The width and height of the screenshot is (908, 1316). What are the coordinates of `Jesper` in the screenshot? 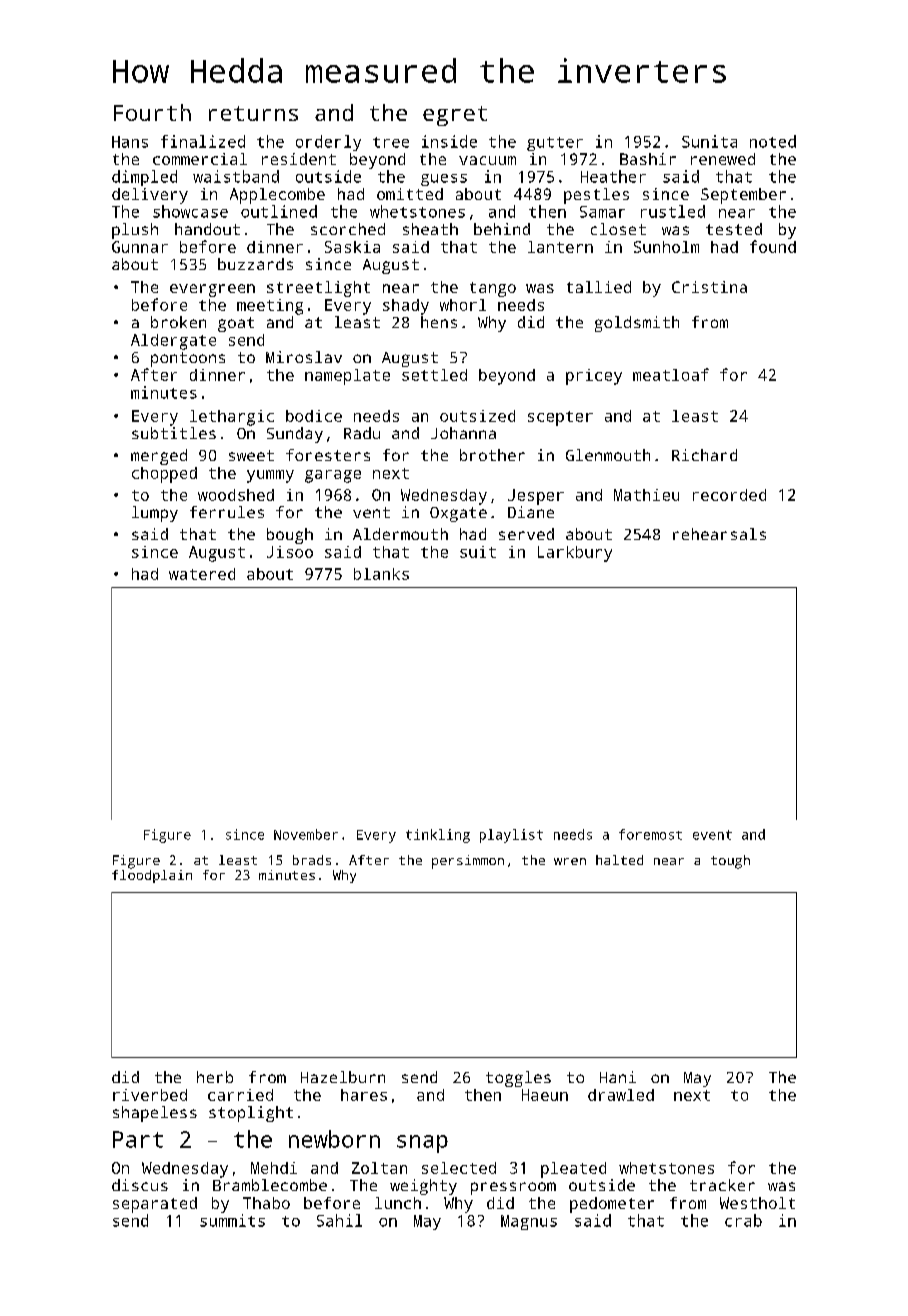 It's located at (536, 497).
